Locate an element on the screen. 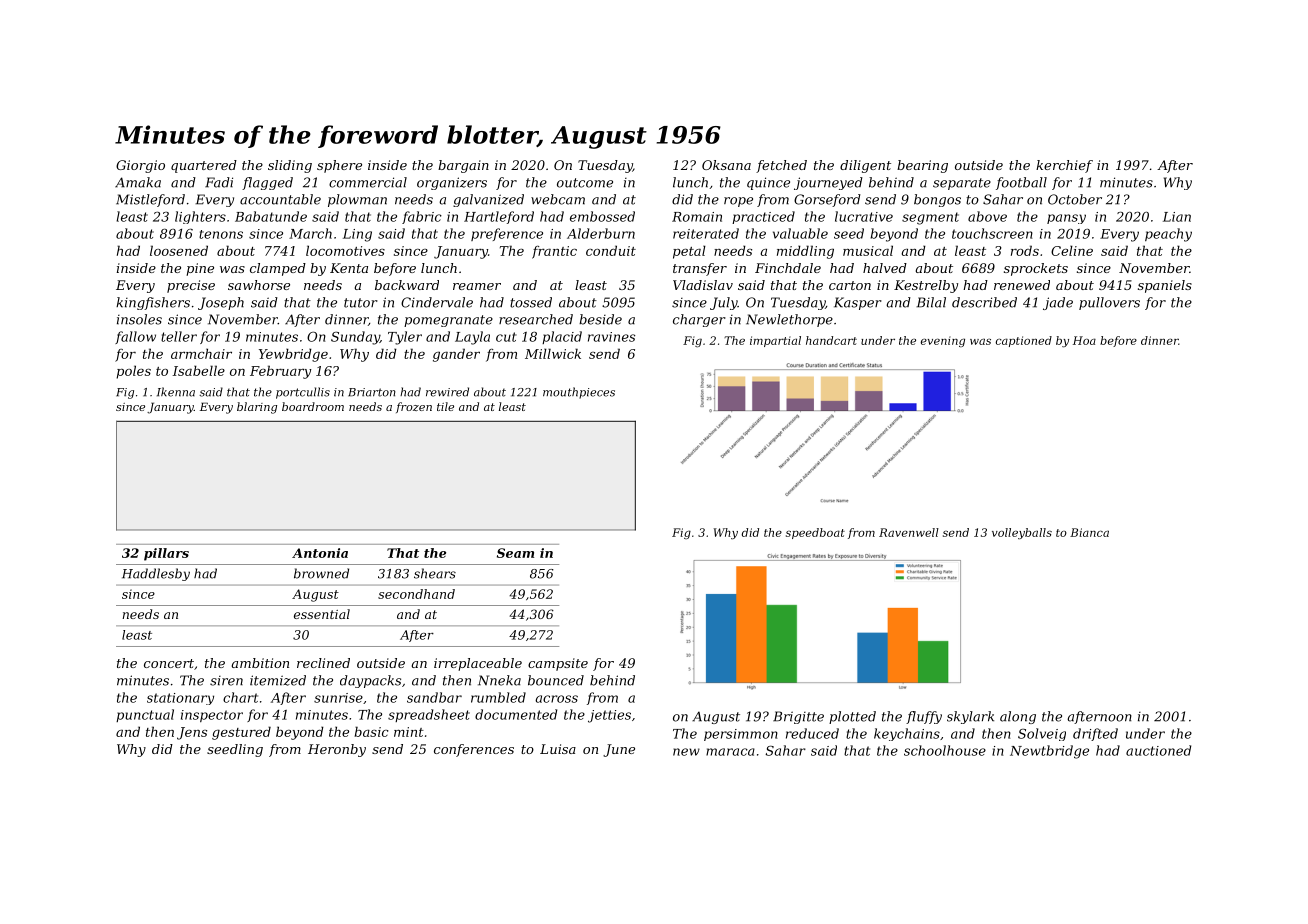 The width and height of the screenshot is (1308, 924). pullovers is located at coordinates (1109, 303).
